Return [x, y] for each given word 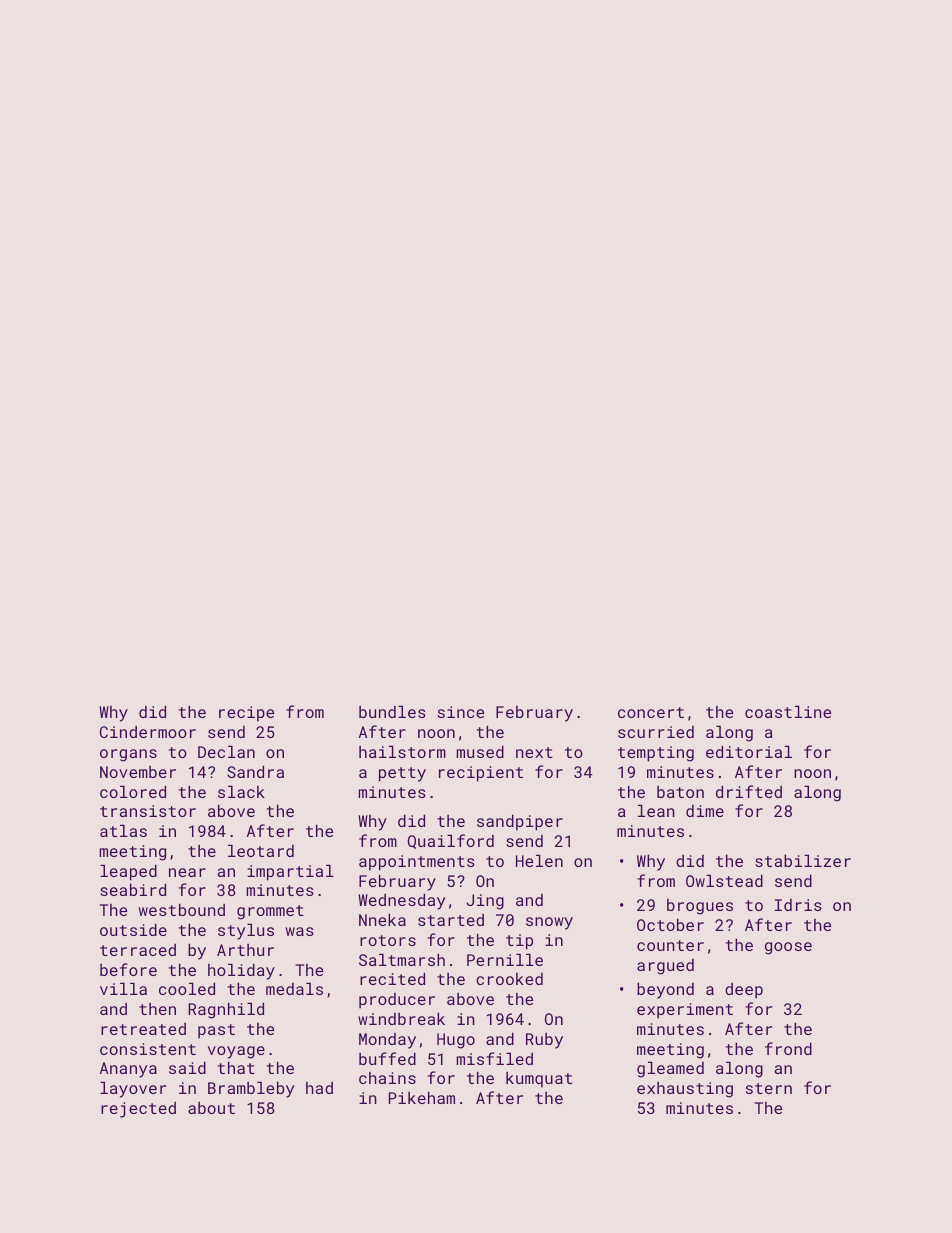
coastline [788, 711]
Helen [539, 860]
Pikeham [422, 1097]
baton [680, 792]
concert [651, 712]
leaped [128, 872]
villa [123, 988]
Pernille [505, 959]
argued [665, 967]
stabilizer [803, 860]
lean [656, 810]
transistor [148, 811]
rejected [138, 1110]
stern [769, 1088]
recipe [246, 714]
